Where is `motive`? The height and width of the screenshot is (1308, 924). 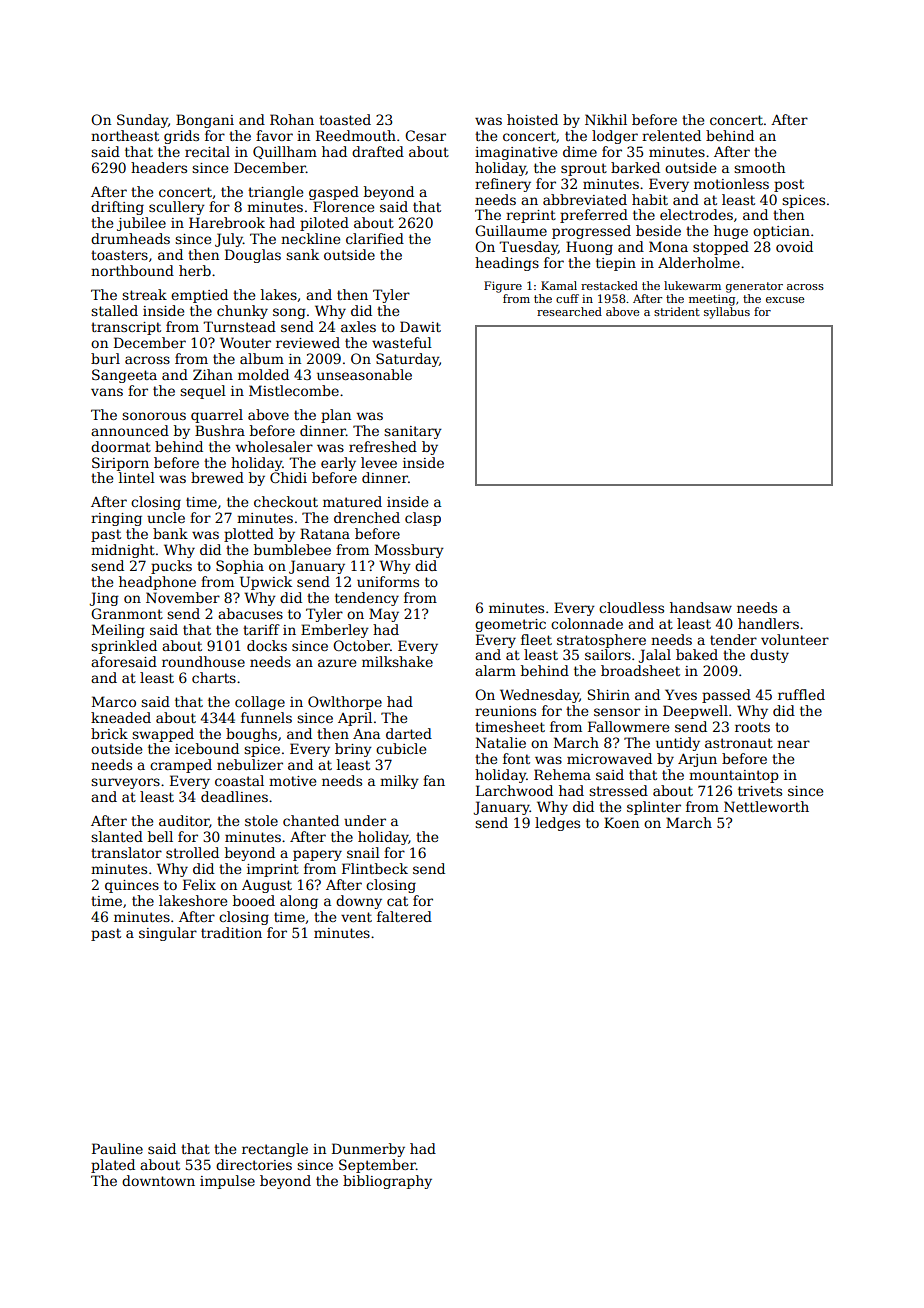 motive is located at coordinates (292, 781).
